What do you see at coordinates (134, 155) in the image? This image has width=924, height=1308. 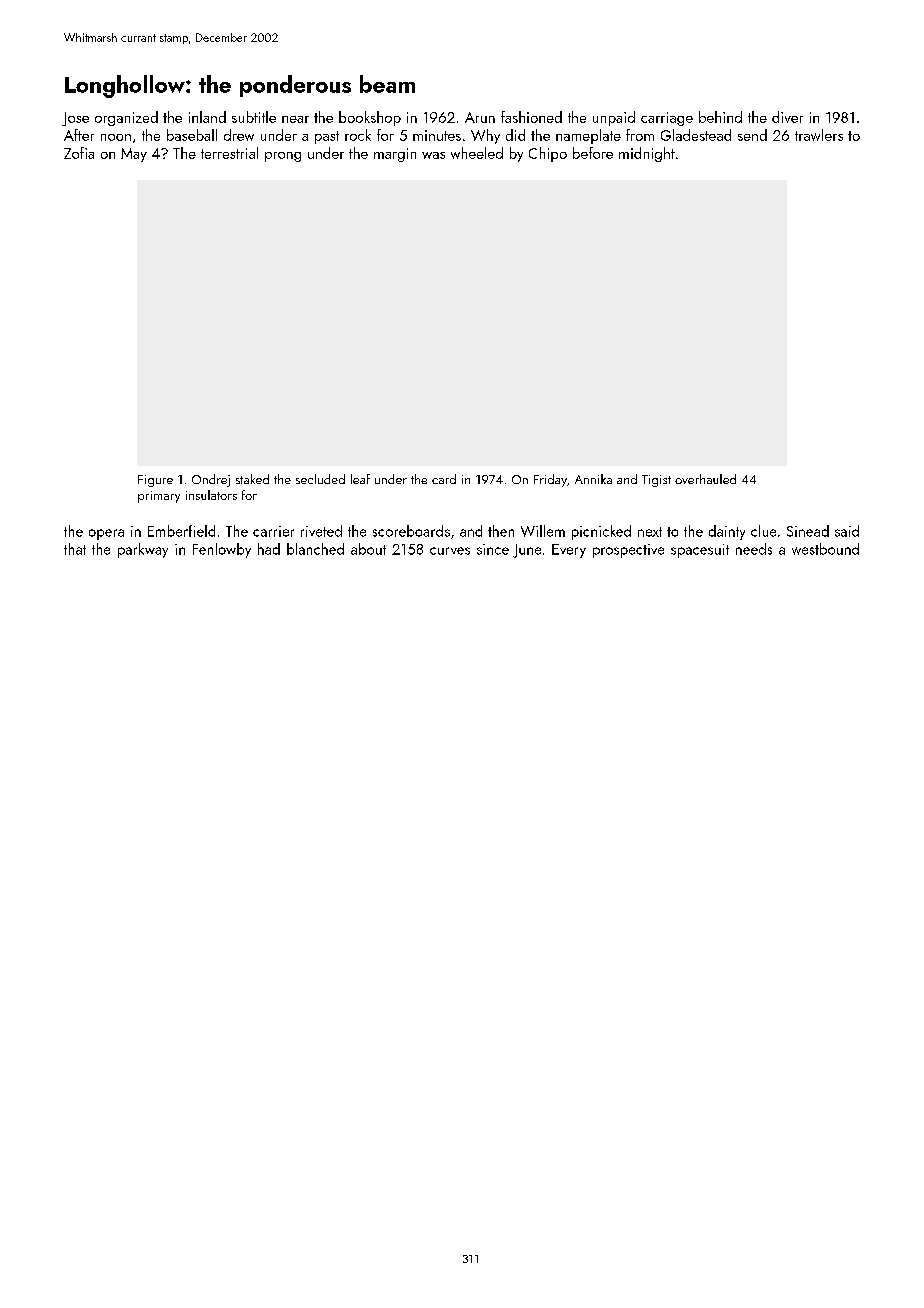 I see `May` at bounding box center [134, 155].
